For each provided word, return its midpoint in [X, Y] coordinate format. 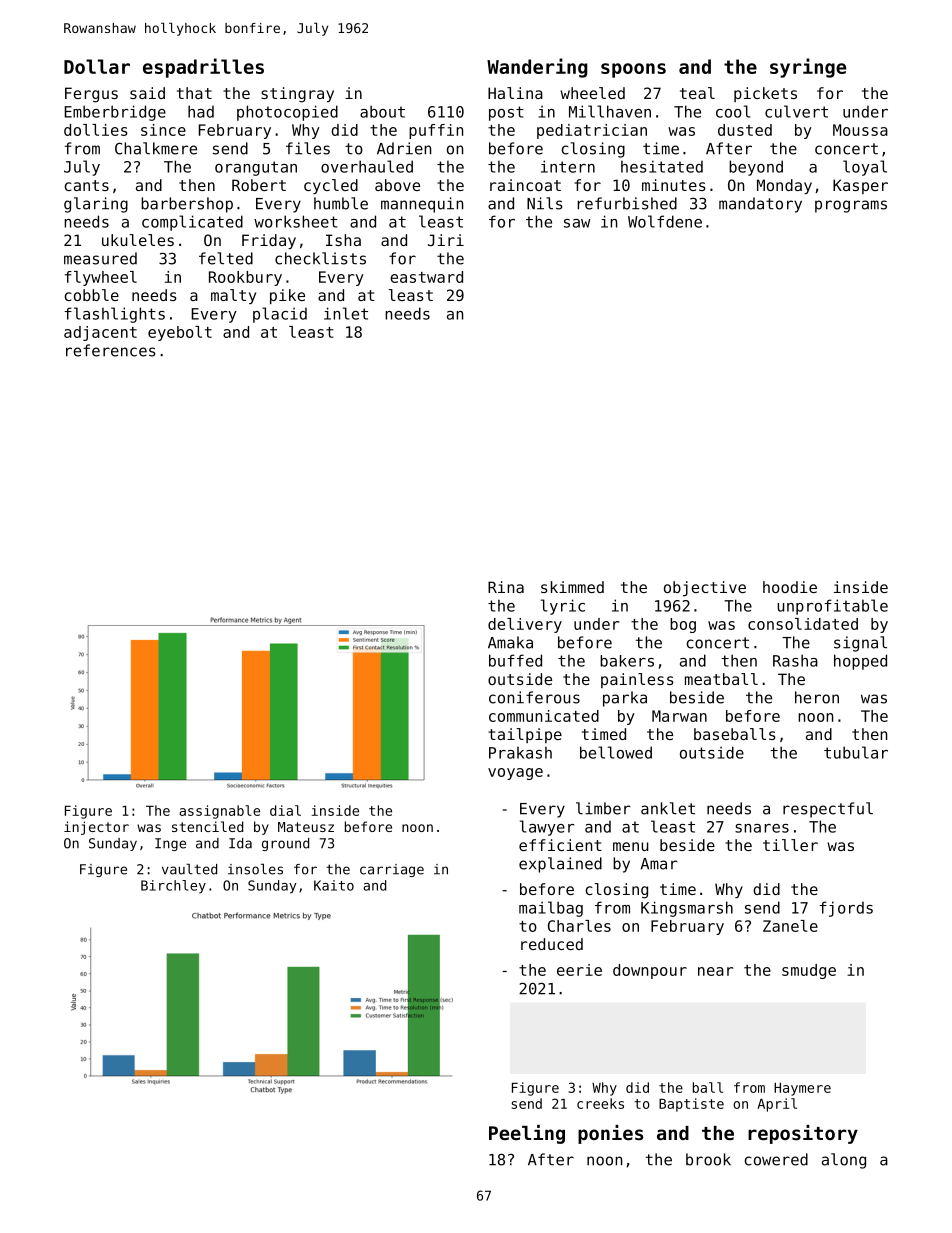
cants [87, 185]
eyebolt [180, 333]
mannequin [422, 205]
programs [851, 206]
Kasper [860, 186]
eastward [426, 277]
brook [708, 1159]
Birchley [173, 887]
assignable [219, 812]
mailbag [551, 909]
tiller [790, 845]
